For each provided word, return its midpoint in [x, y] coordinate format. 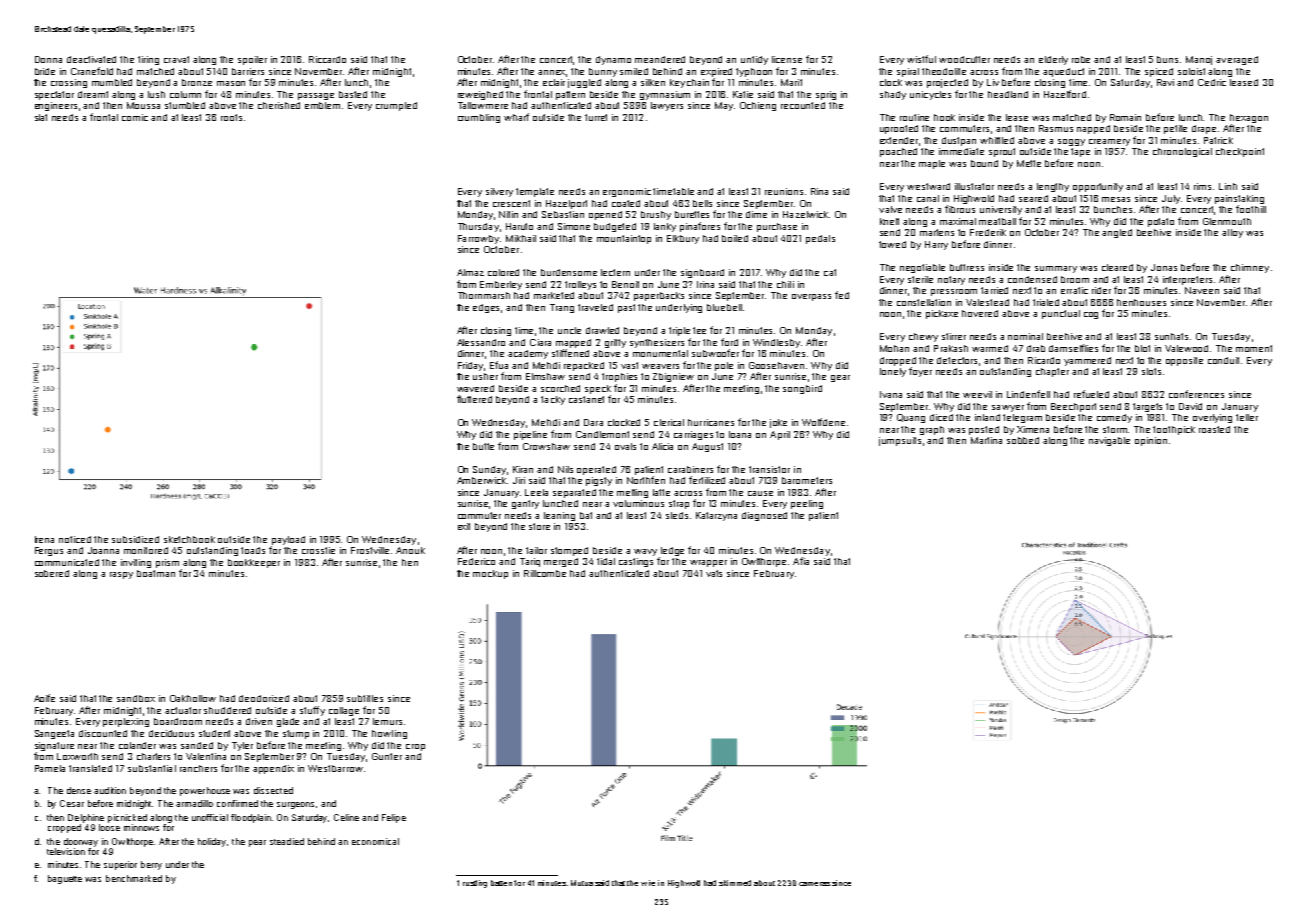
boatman [156, 573]
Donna [48, 59]
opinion [1151, 441]
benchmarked [134, 878]
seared [1033, 198]
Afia [801, 561]
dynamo [613, 60]
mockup [490, 574]
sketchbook [189, 539]
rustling [475, 884]
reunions [784, 191]
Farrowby [478, 239]
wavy [645, 552]
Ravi [1165, 82]
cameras [814, 884]
